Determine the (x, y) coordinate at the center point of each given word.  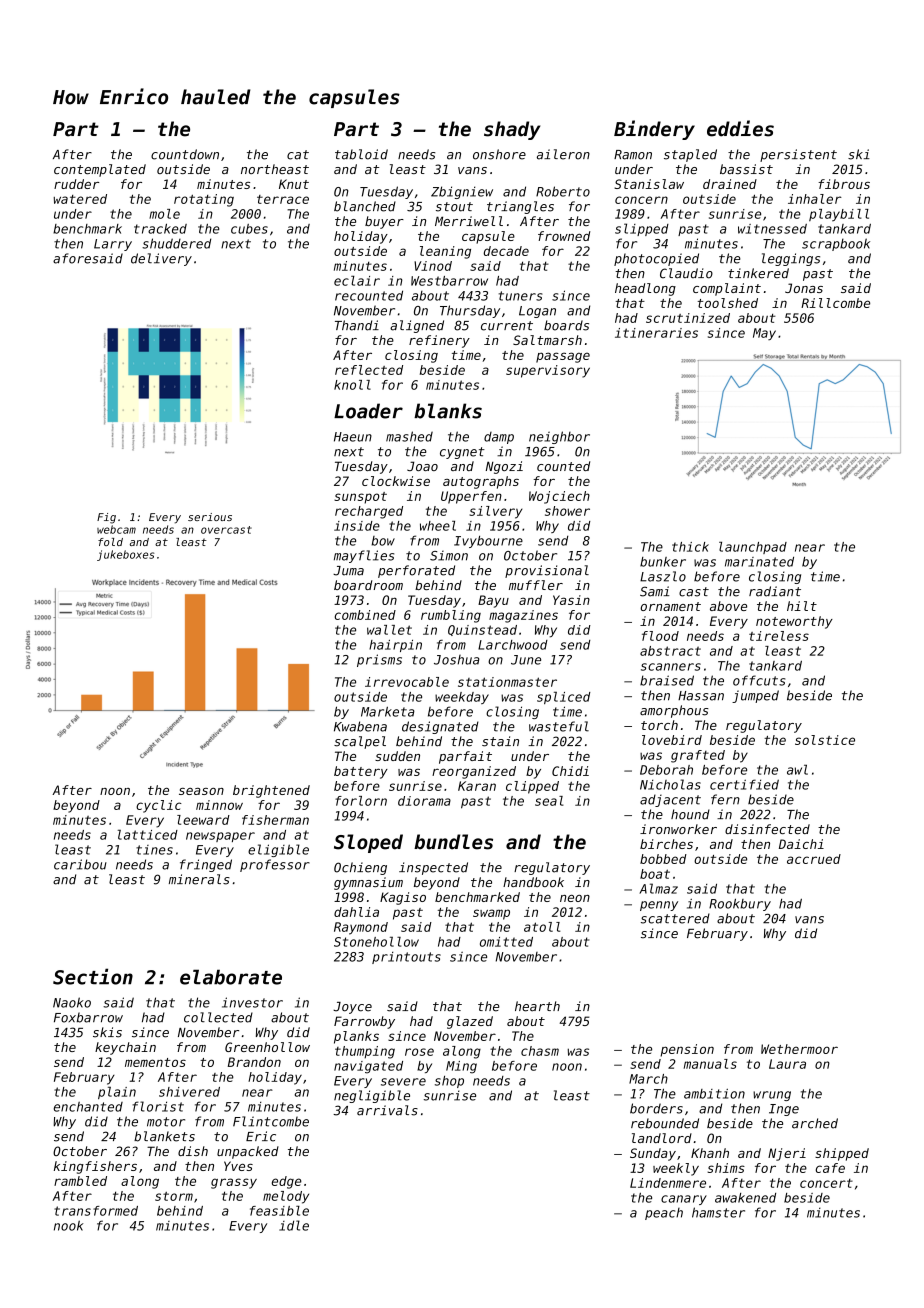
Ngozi (504, 467)
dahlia (356, 912)
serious (210, 517)
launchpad (753, 548)
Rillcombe (835, 303)
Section (93, 976)
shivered (189, 1092)
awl (797, 770)
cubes (249, 229)
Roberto (563, 191)
